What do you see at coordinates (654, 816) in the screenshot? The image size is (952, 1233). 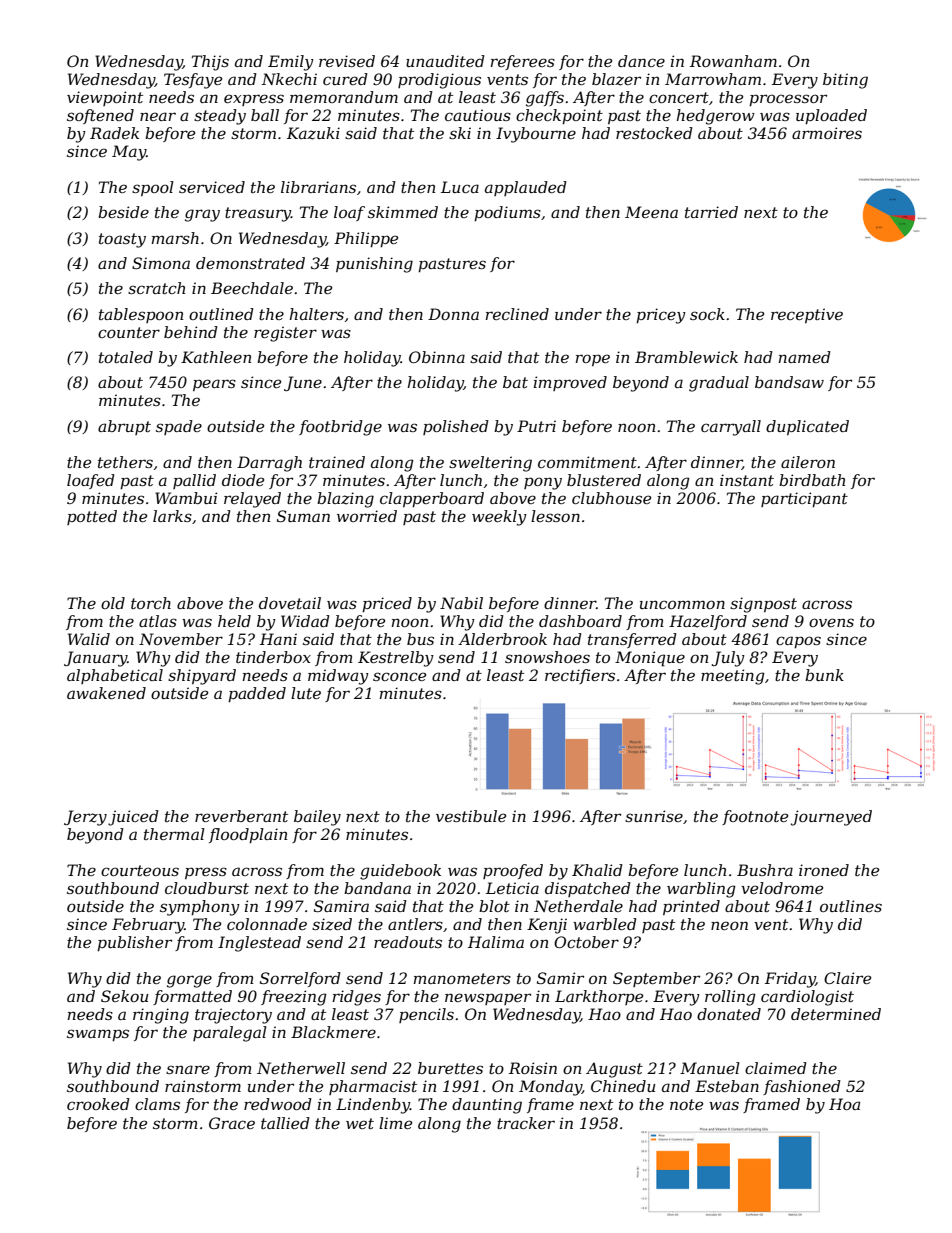 I see `sunrise` at bounding box center [654, 816].
